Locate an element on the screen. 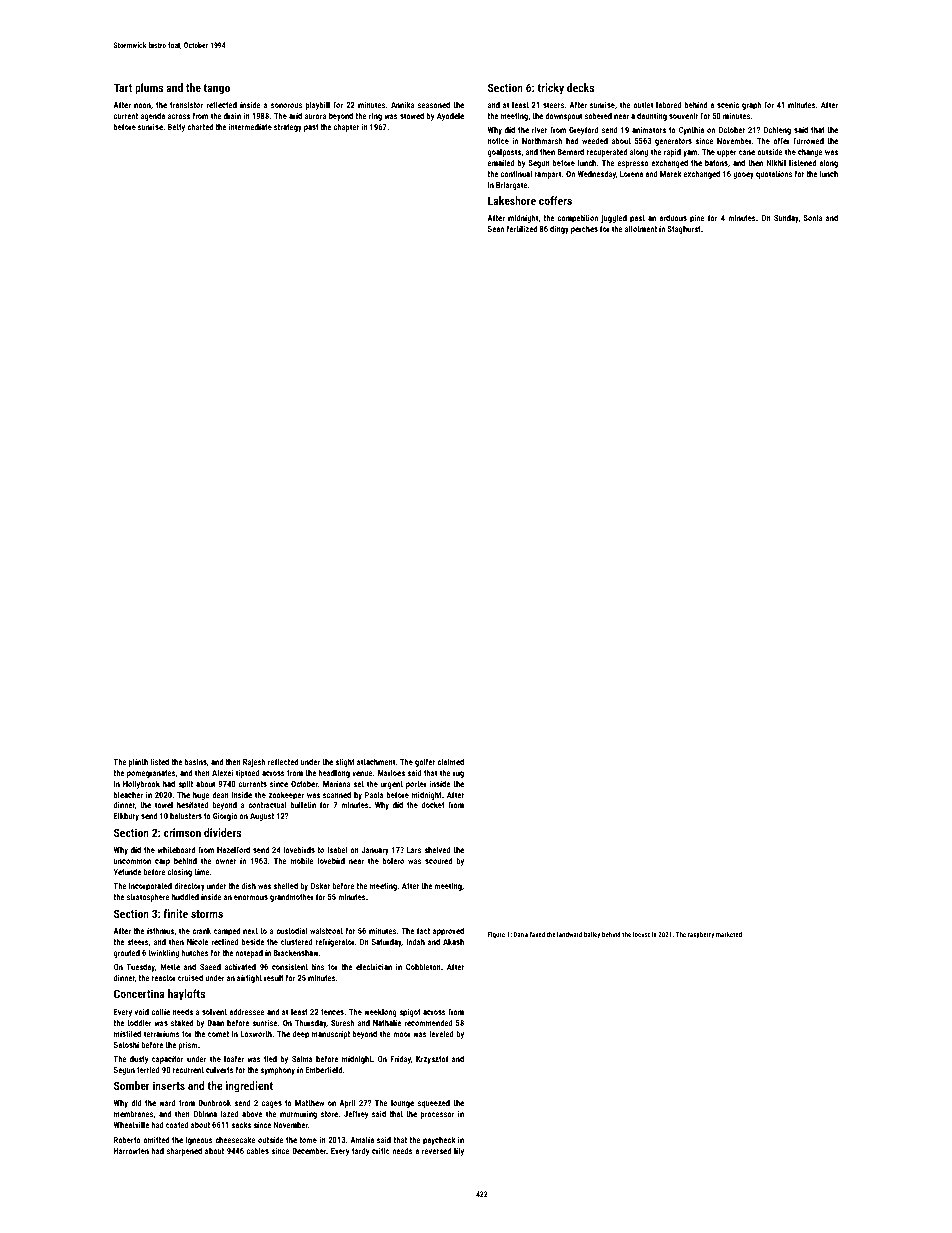 Image resolution: width=952 pixels, height=1233 pixels. Staghurst is located at coordinates (684, 229).
